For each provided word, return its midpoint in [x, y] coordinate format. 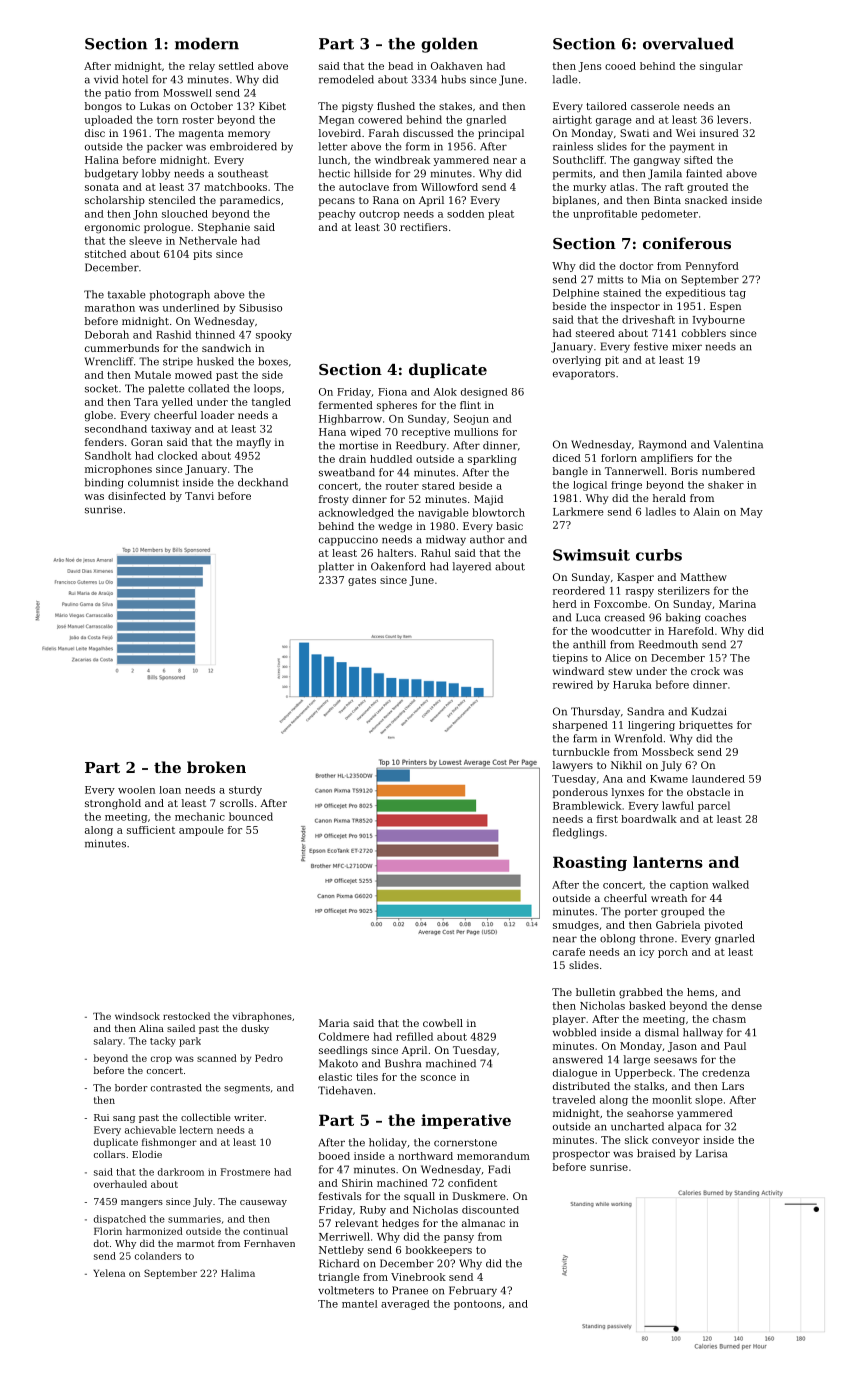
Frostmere [245, 1172]
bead [400, 66]
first [607, 819]
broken [216, 767]
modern [207, 44]
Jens [590, 67]
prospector [581, 1155]
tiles [367, 1077]
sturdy [245, 791]
